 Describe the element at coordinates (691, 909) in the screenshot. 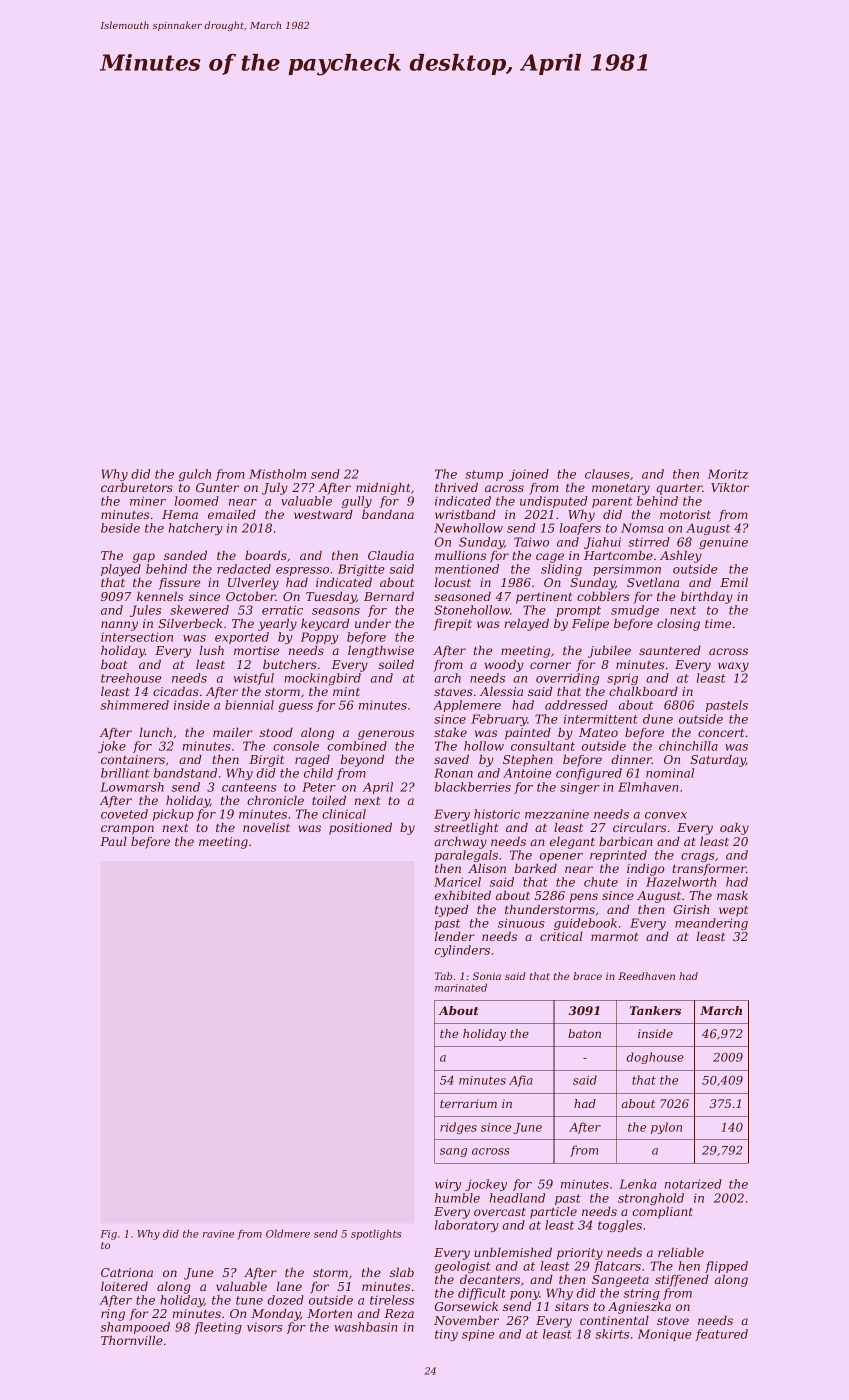

I see `Girish` at that location.
